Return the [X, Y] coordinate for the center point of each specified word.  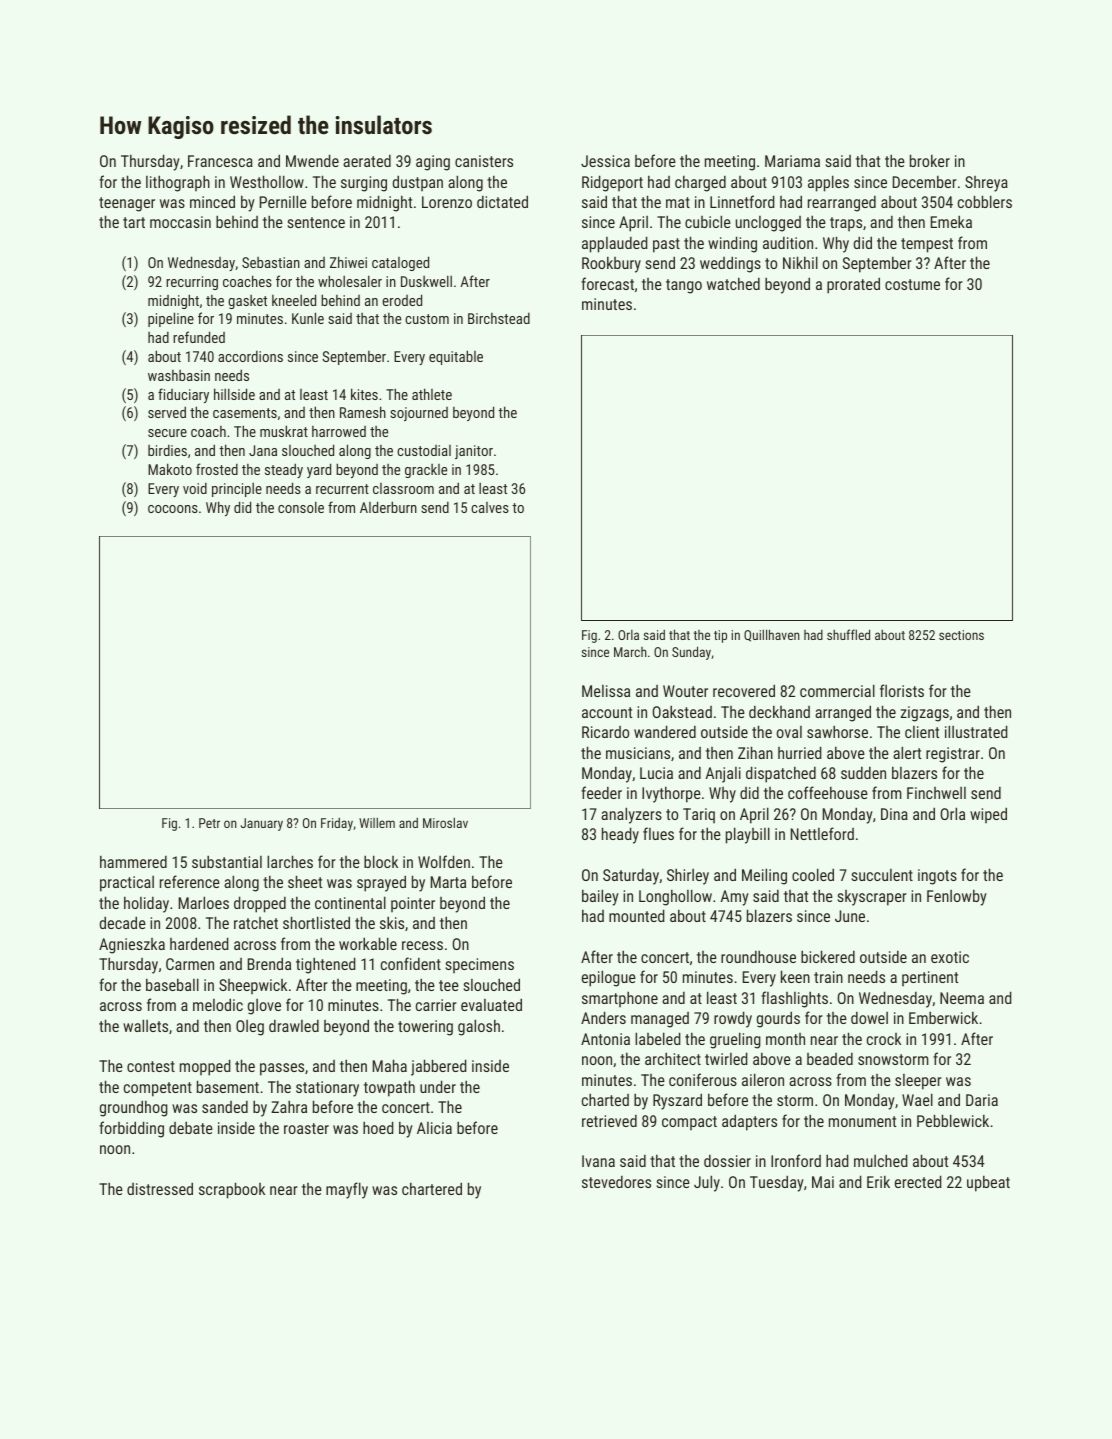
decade [123, 922]
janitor [474, 452]
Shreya [986, 184]
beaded [830, 1059]
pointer [413, 904]
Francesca [220, 161]
